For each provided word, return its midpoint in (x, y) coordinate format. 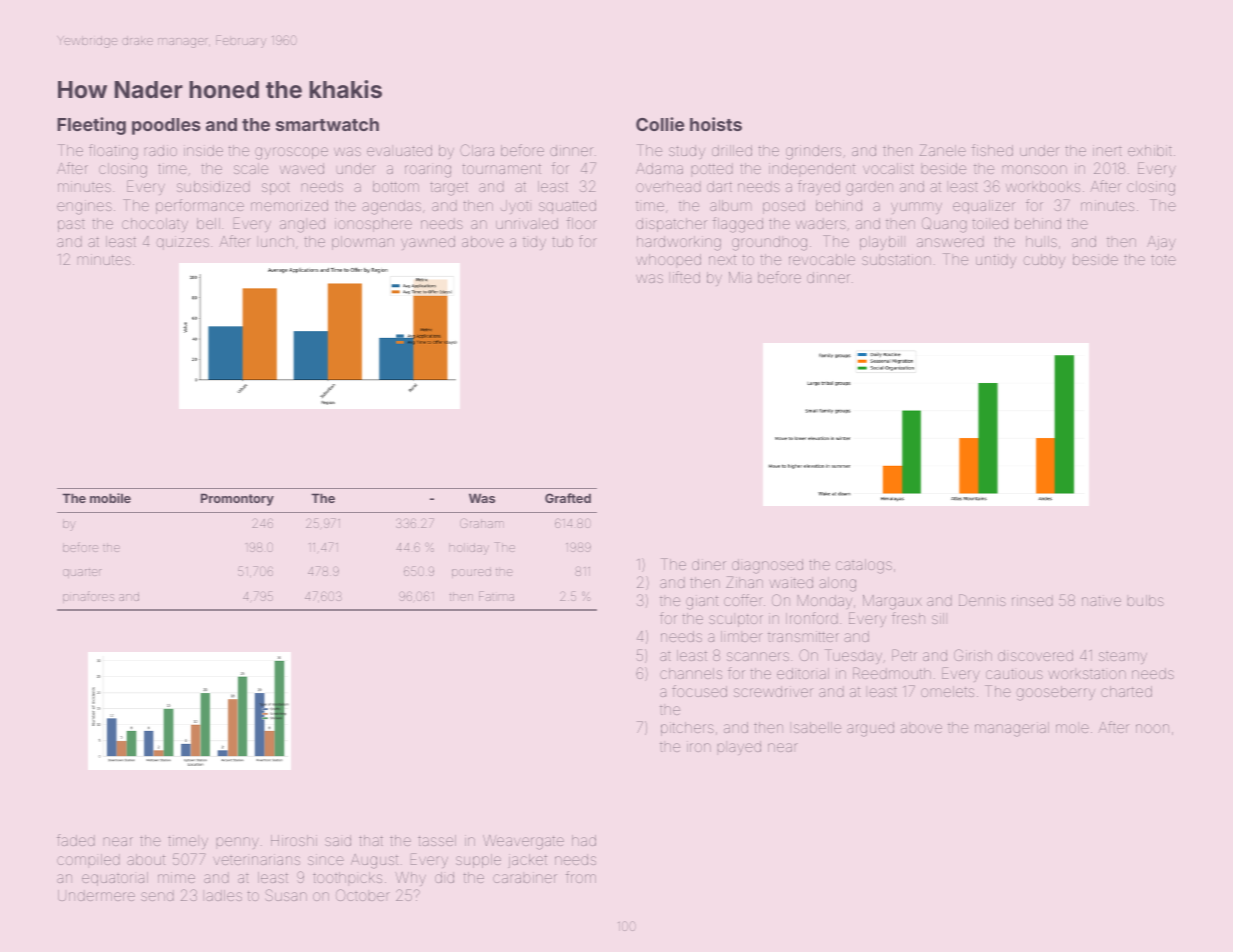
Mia (740, 277)
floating (113, 152)
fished (992, 150)
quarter (82, 573)
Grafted (568, 498)
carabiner (525, 877)
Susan (286, 895)
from (581, 877)
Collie (660, 124)
